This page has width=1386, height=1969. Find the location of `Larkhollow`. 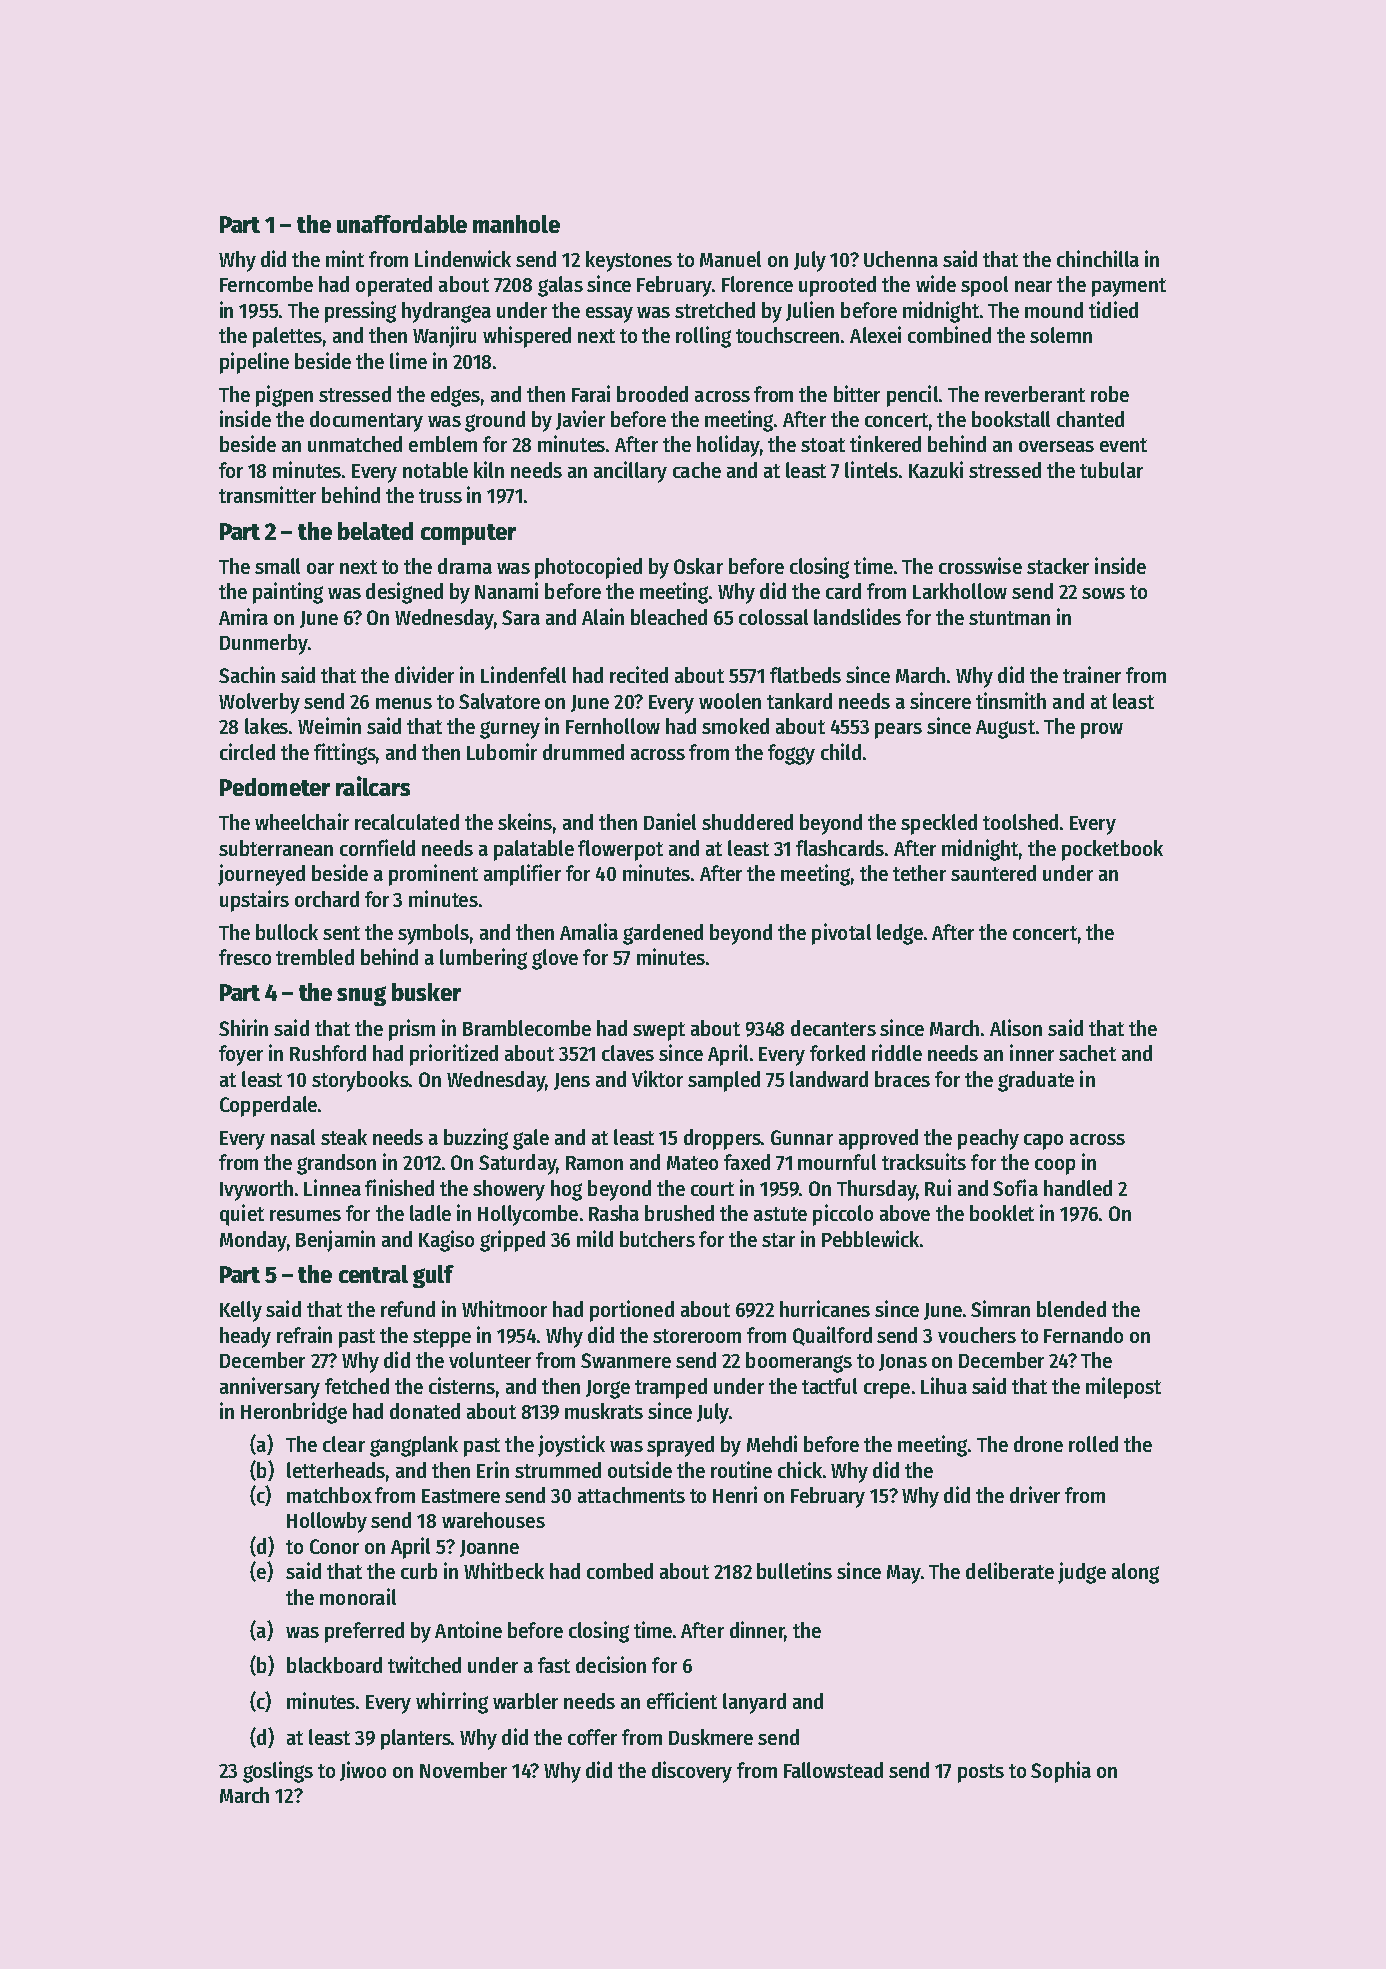

Larkhollow is located at coordinates (960, 591).
